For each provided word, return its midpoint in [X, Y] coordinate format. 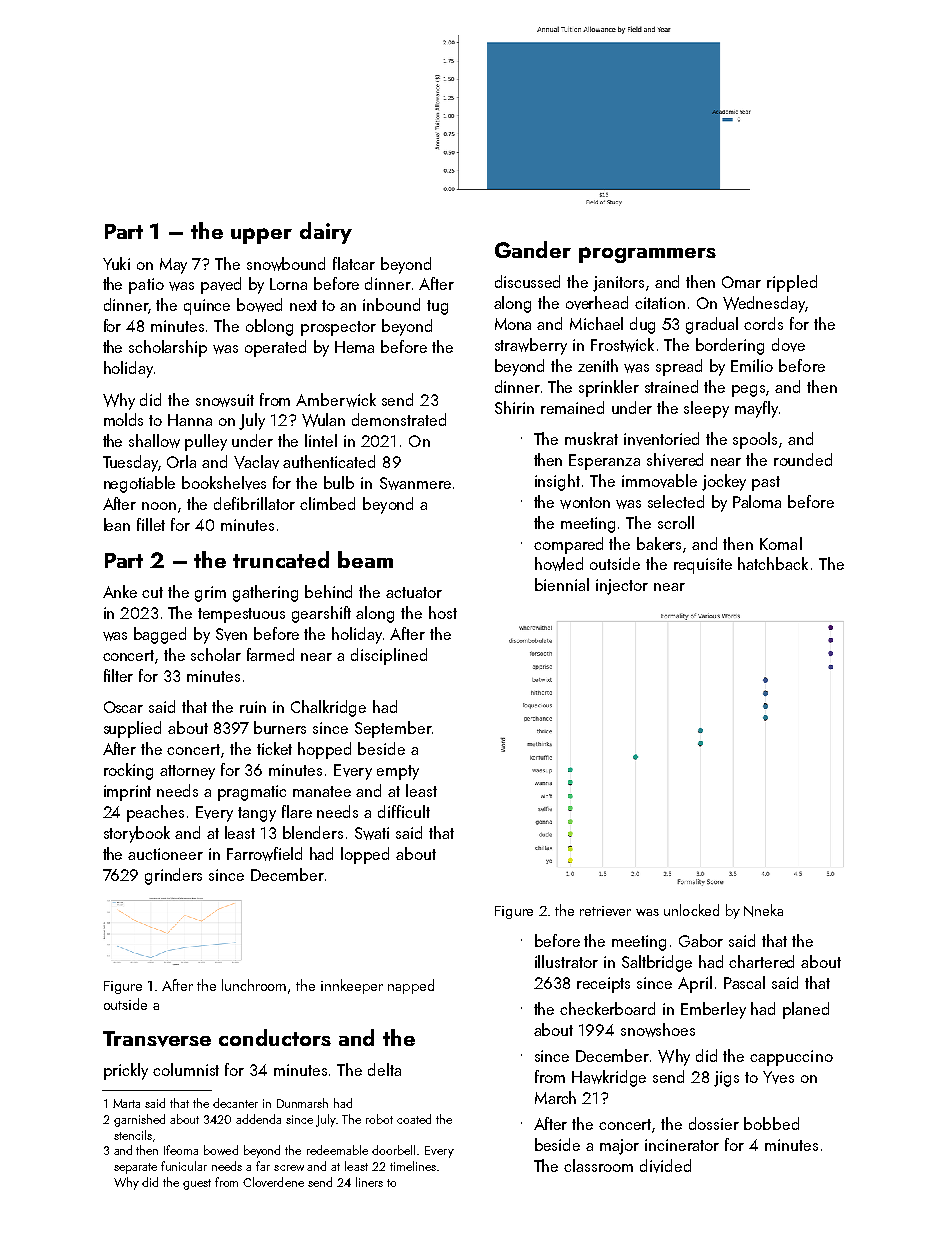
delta [384, 1069]
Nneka [763, 910]
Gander [533, 249]
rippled [792, 283]
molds [123, 419]
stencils [133, 1135]
